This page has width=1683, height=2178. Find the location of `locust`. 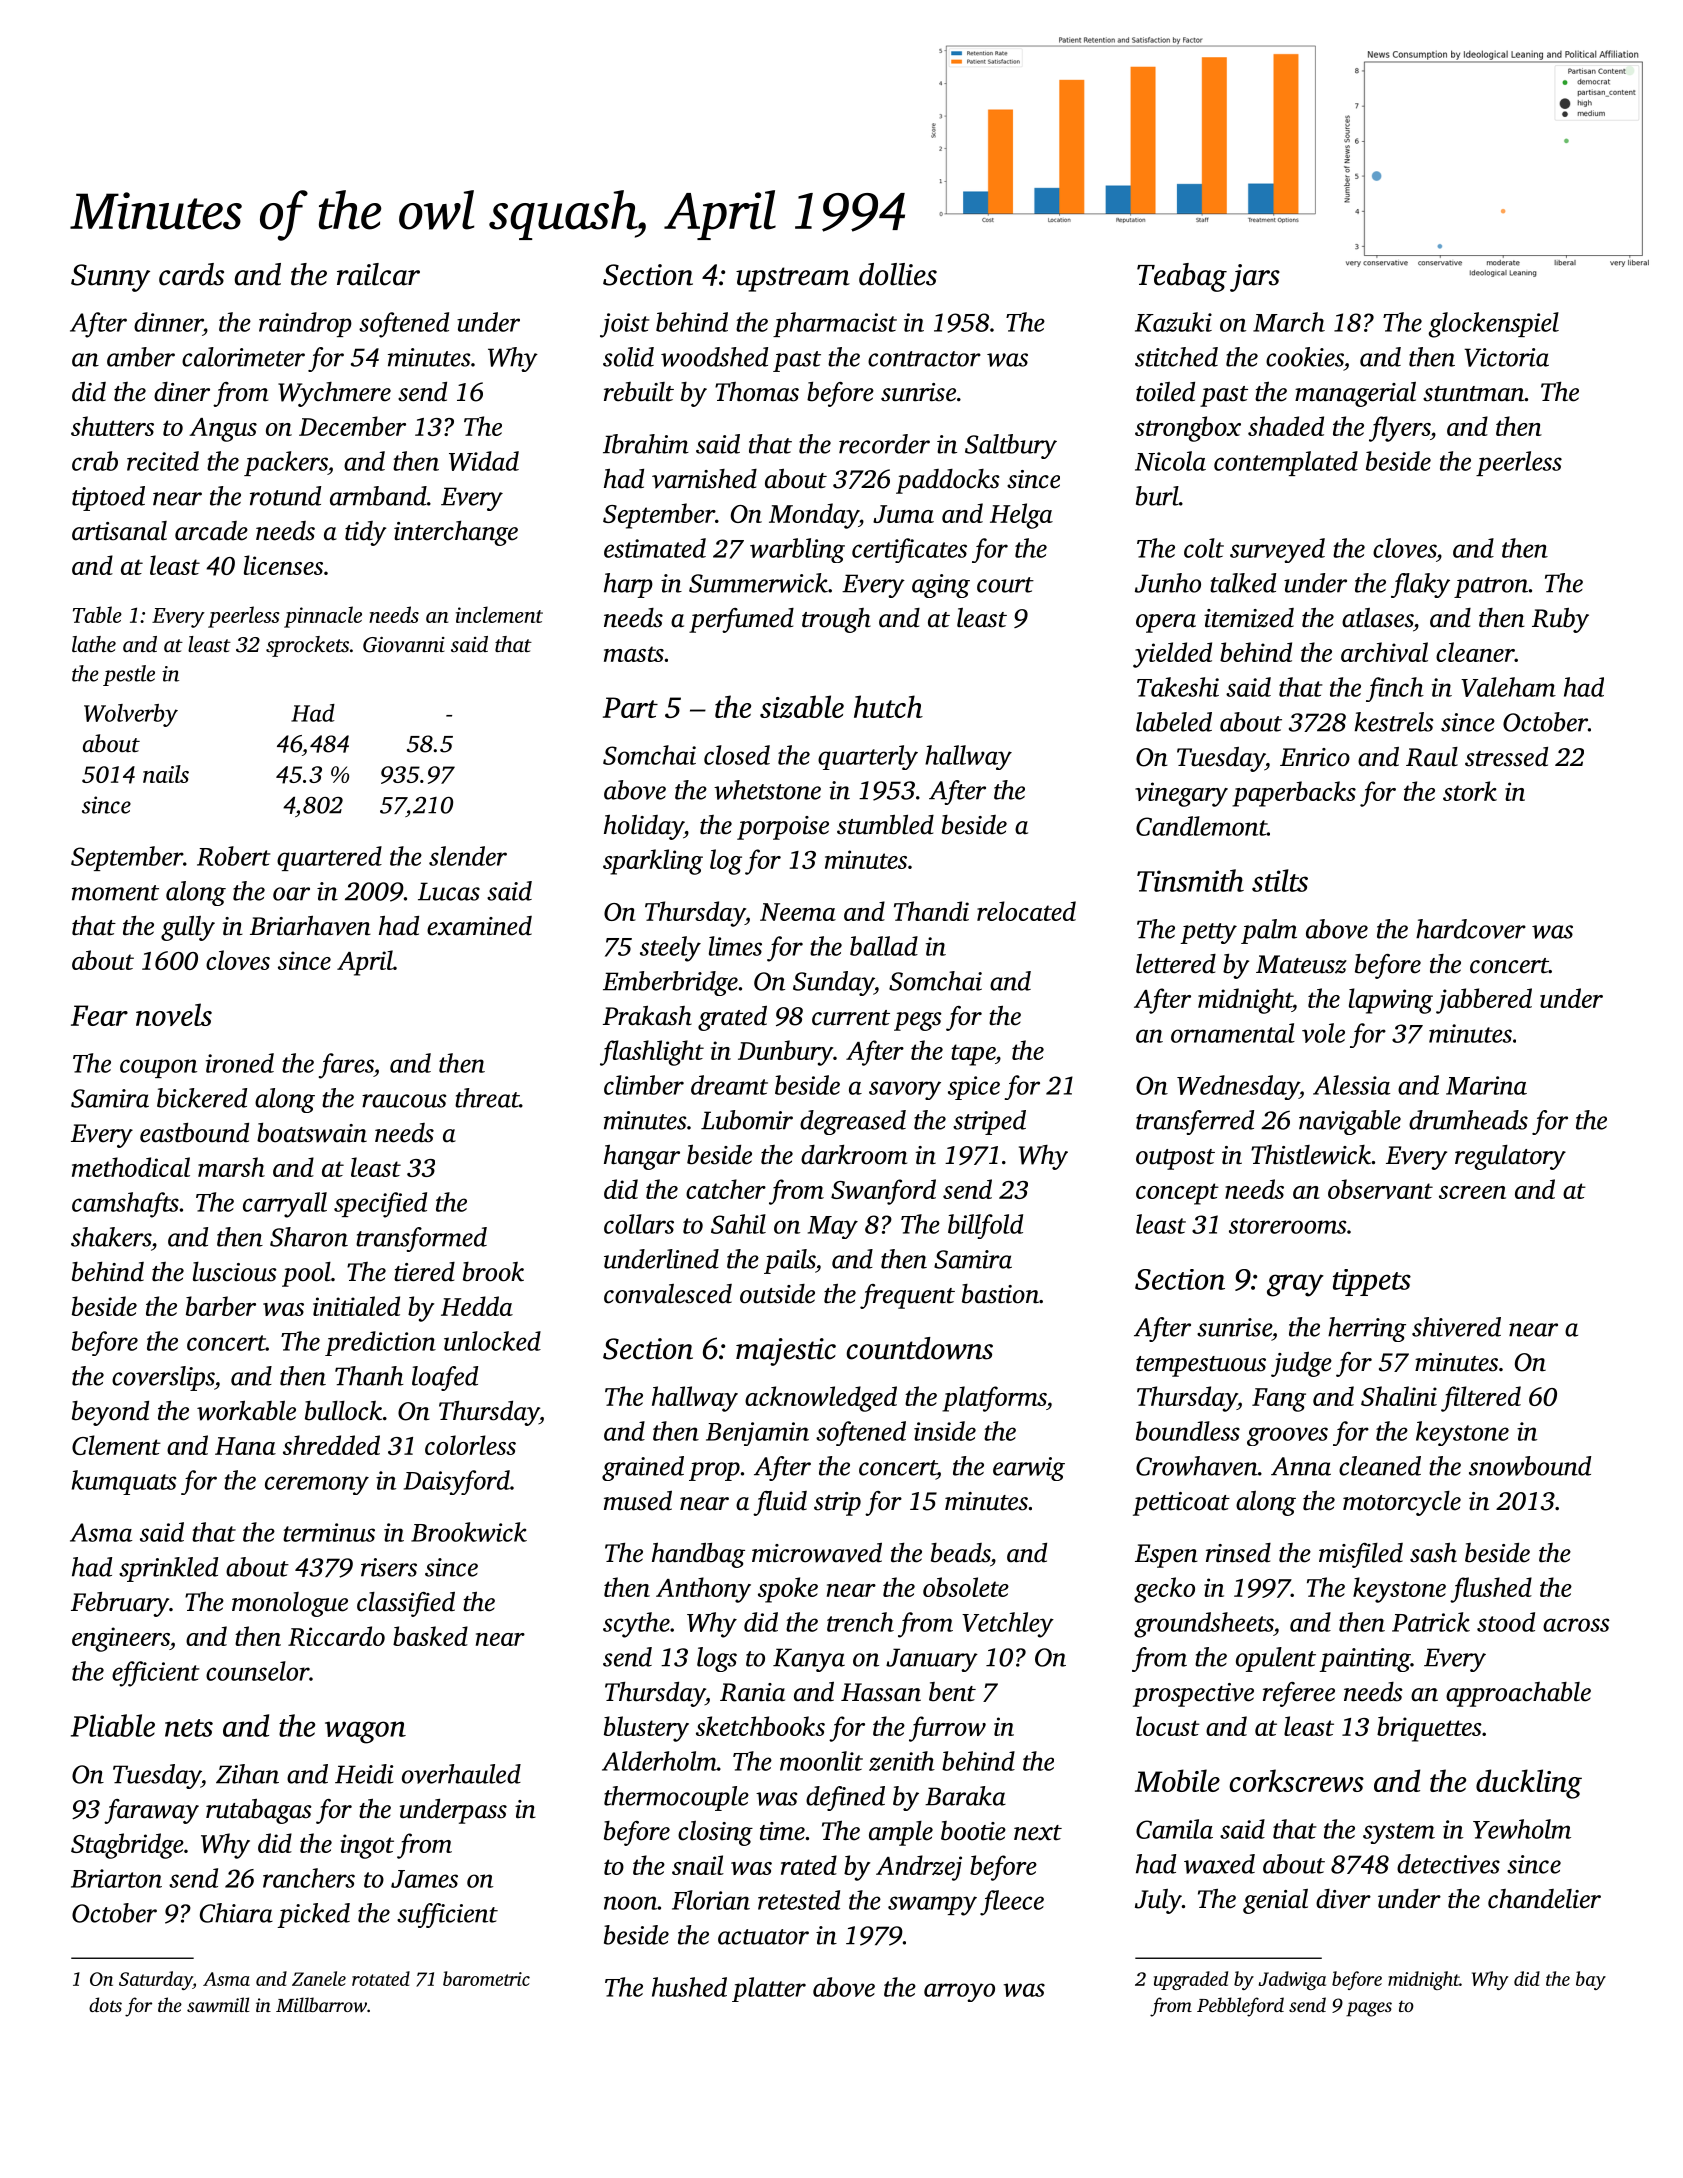

locust is located at coordinates (1168, 1726).
